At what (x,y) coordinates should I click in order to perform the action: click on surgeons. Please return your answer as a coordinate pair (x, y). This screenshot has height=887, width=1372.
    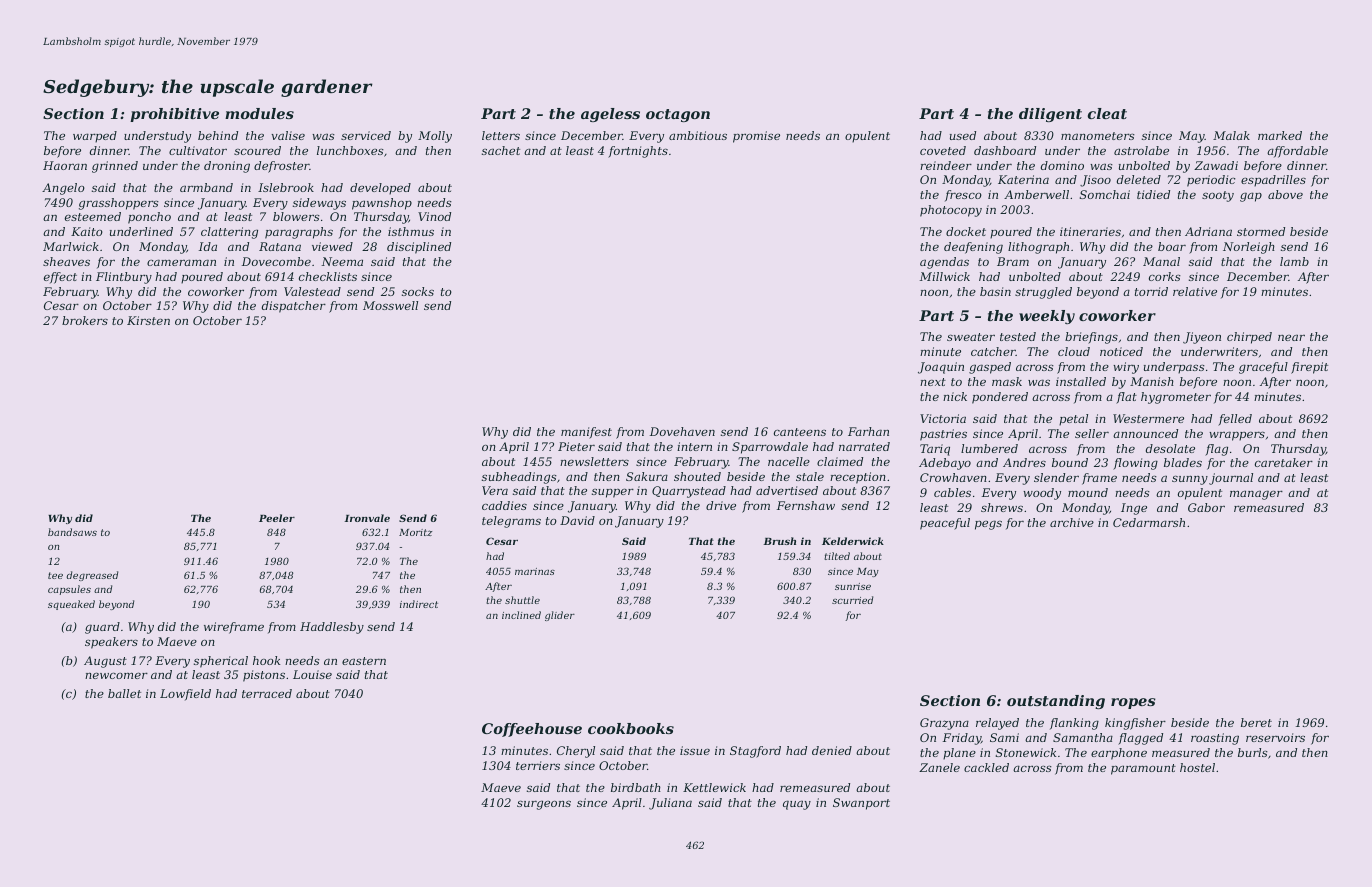
    Looking at the image, I should click on (544, 805).
